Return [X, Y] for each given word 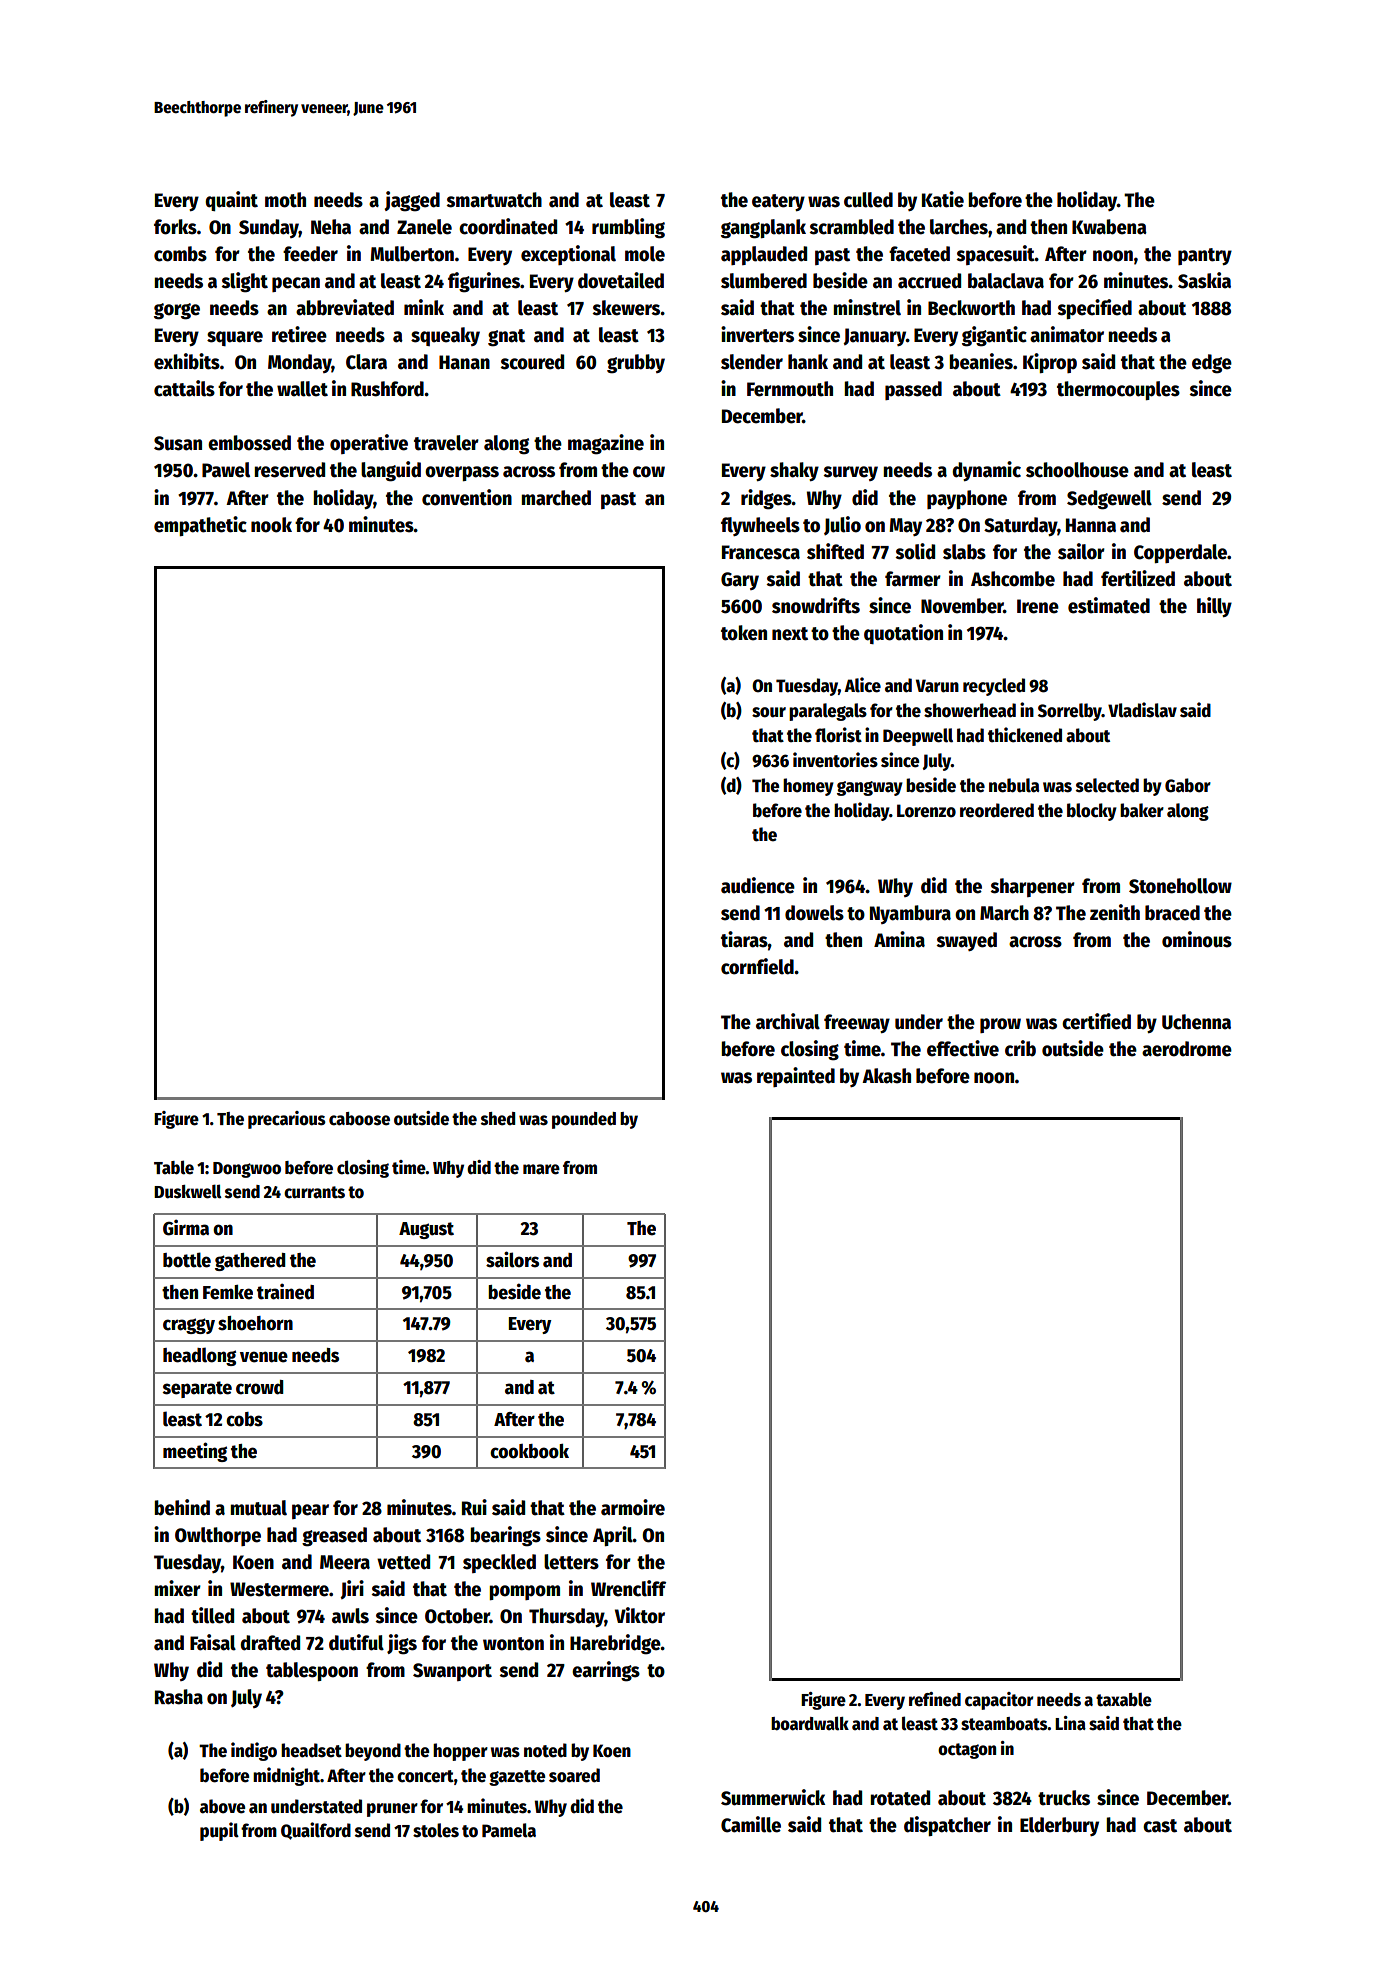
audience [758, 885]
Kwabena [1109, 227]
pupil [219, 1831]
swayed [967, 941]
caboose [359, 1119]
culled [868, 200]
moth [285, 200]
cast [1160, 1826]
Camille [751, 1824]
